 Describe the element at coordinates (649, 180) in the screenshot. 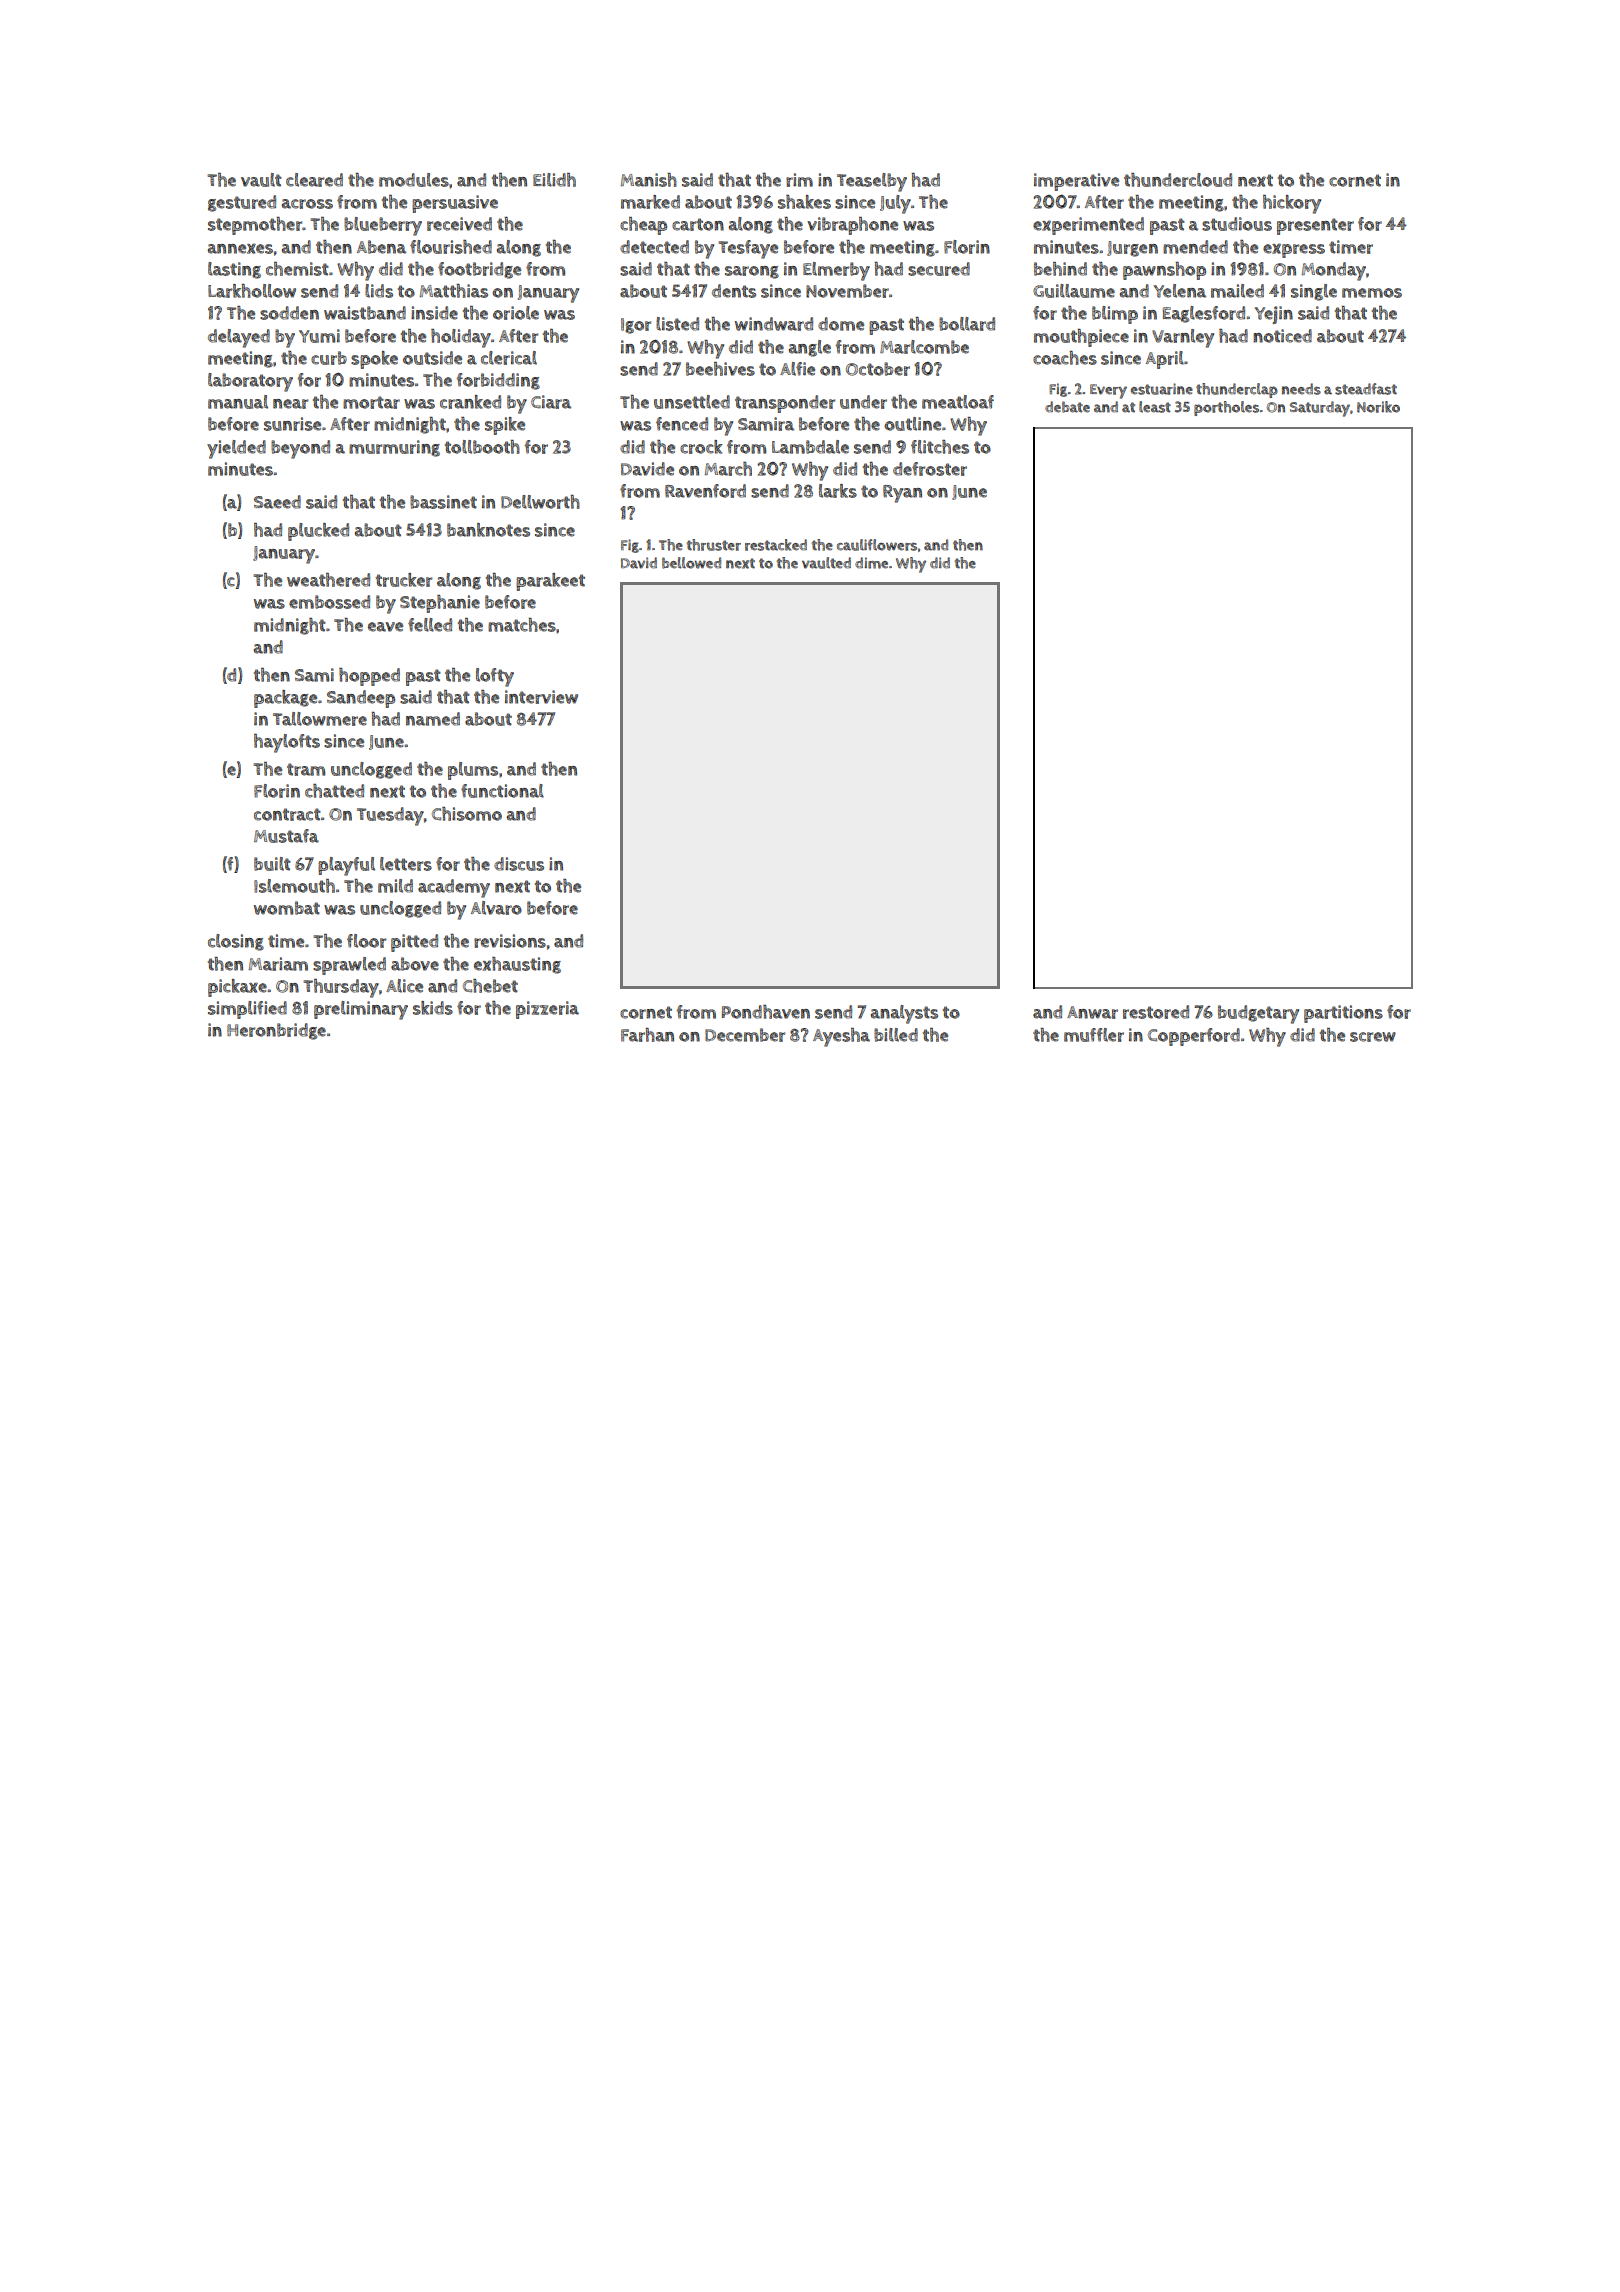

I see `Manish` at that location.
